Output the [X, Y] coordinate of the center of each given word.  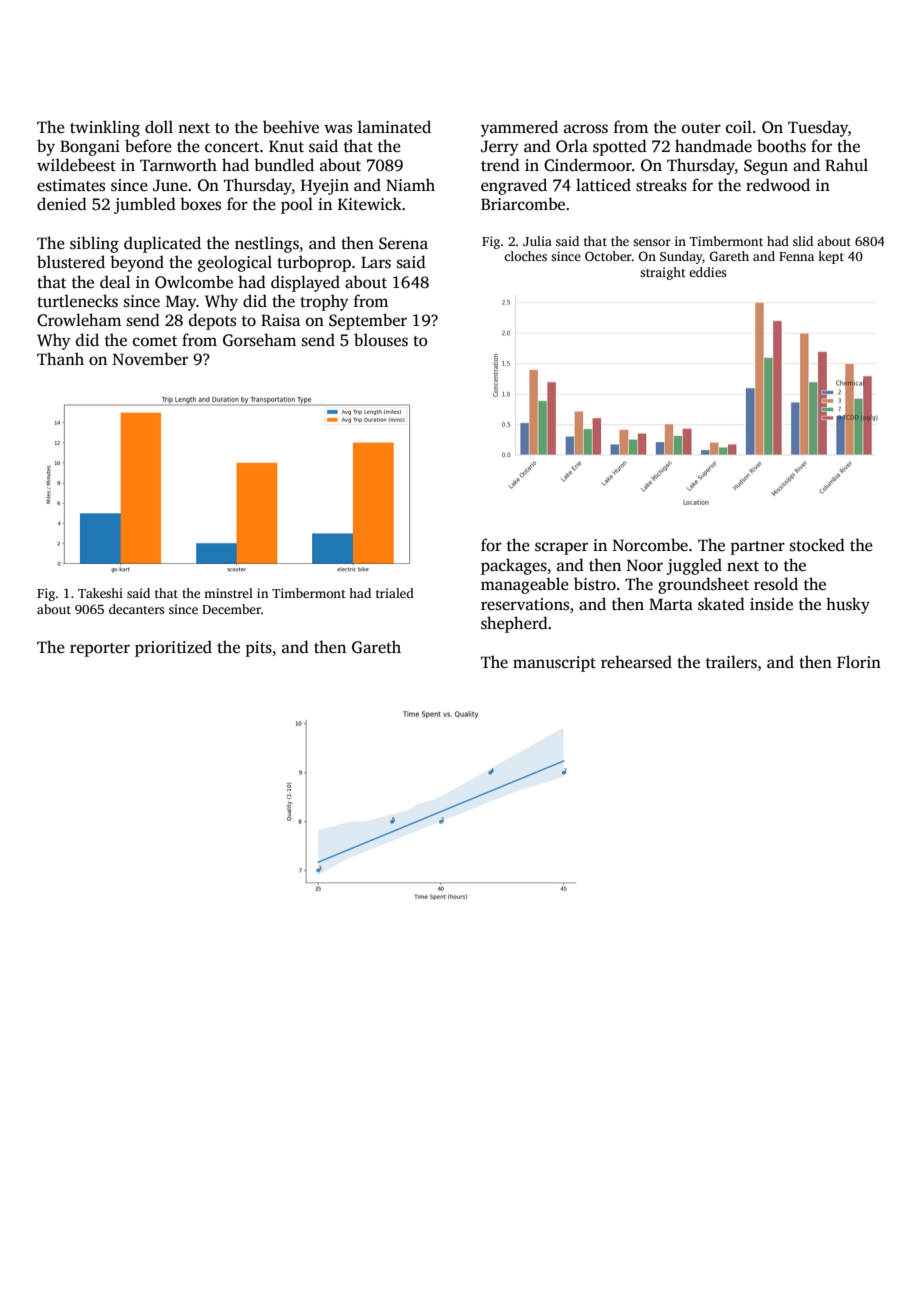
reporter [100, 650]
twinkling [105, 128]
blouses [381, 340]
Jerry [500, 148]
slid [803, 241]
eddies [707, 272]
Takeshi [100, 593]
